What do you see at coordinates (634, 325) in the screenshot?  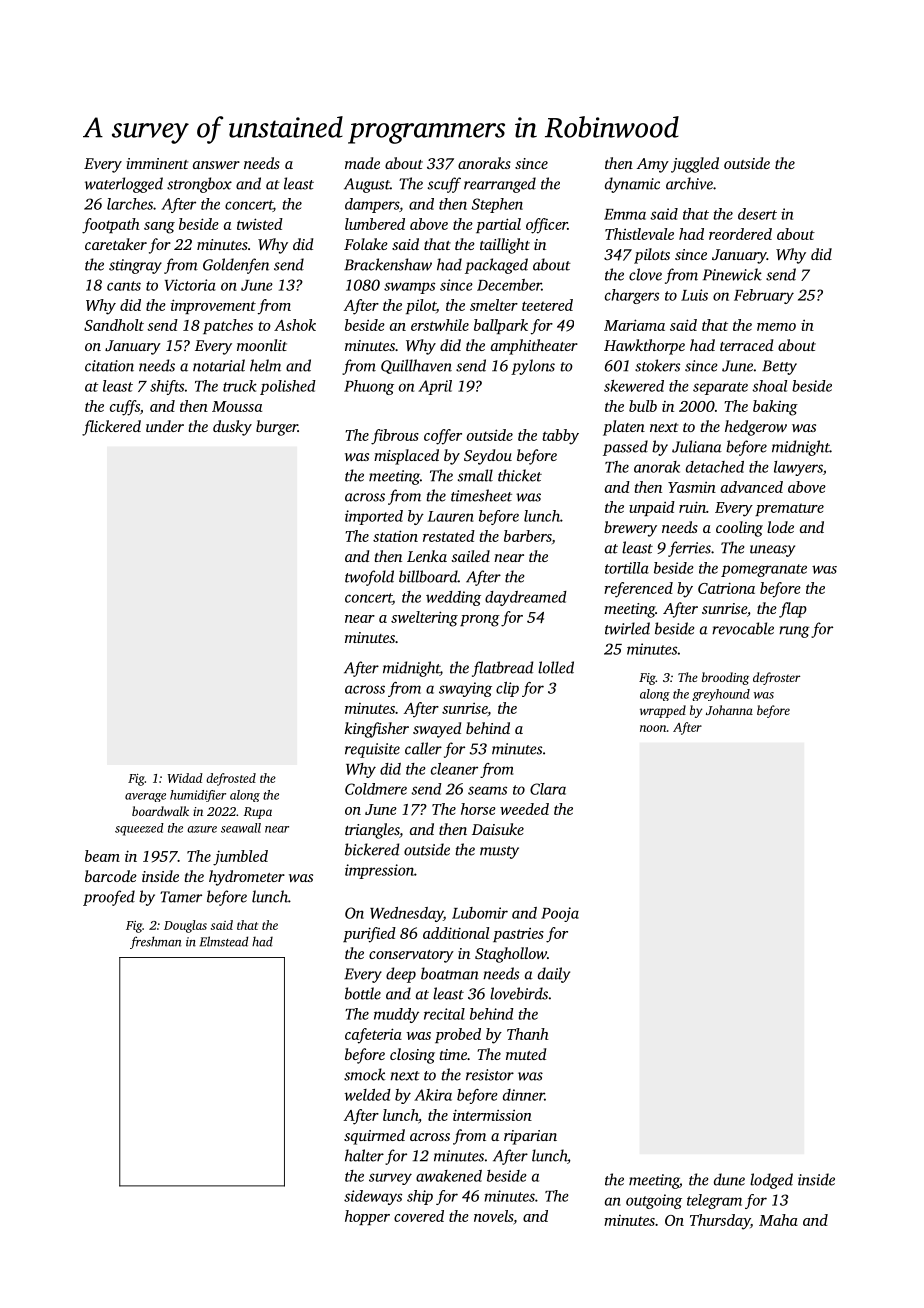 I see `Mariama` at bounding box center [634, 325].
